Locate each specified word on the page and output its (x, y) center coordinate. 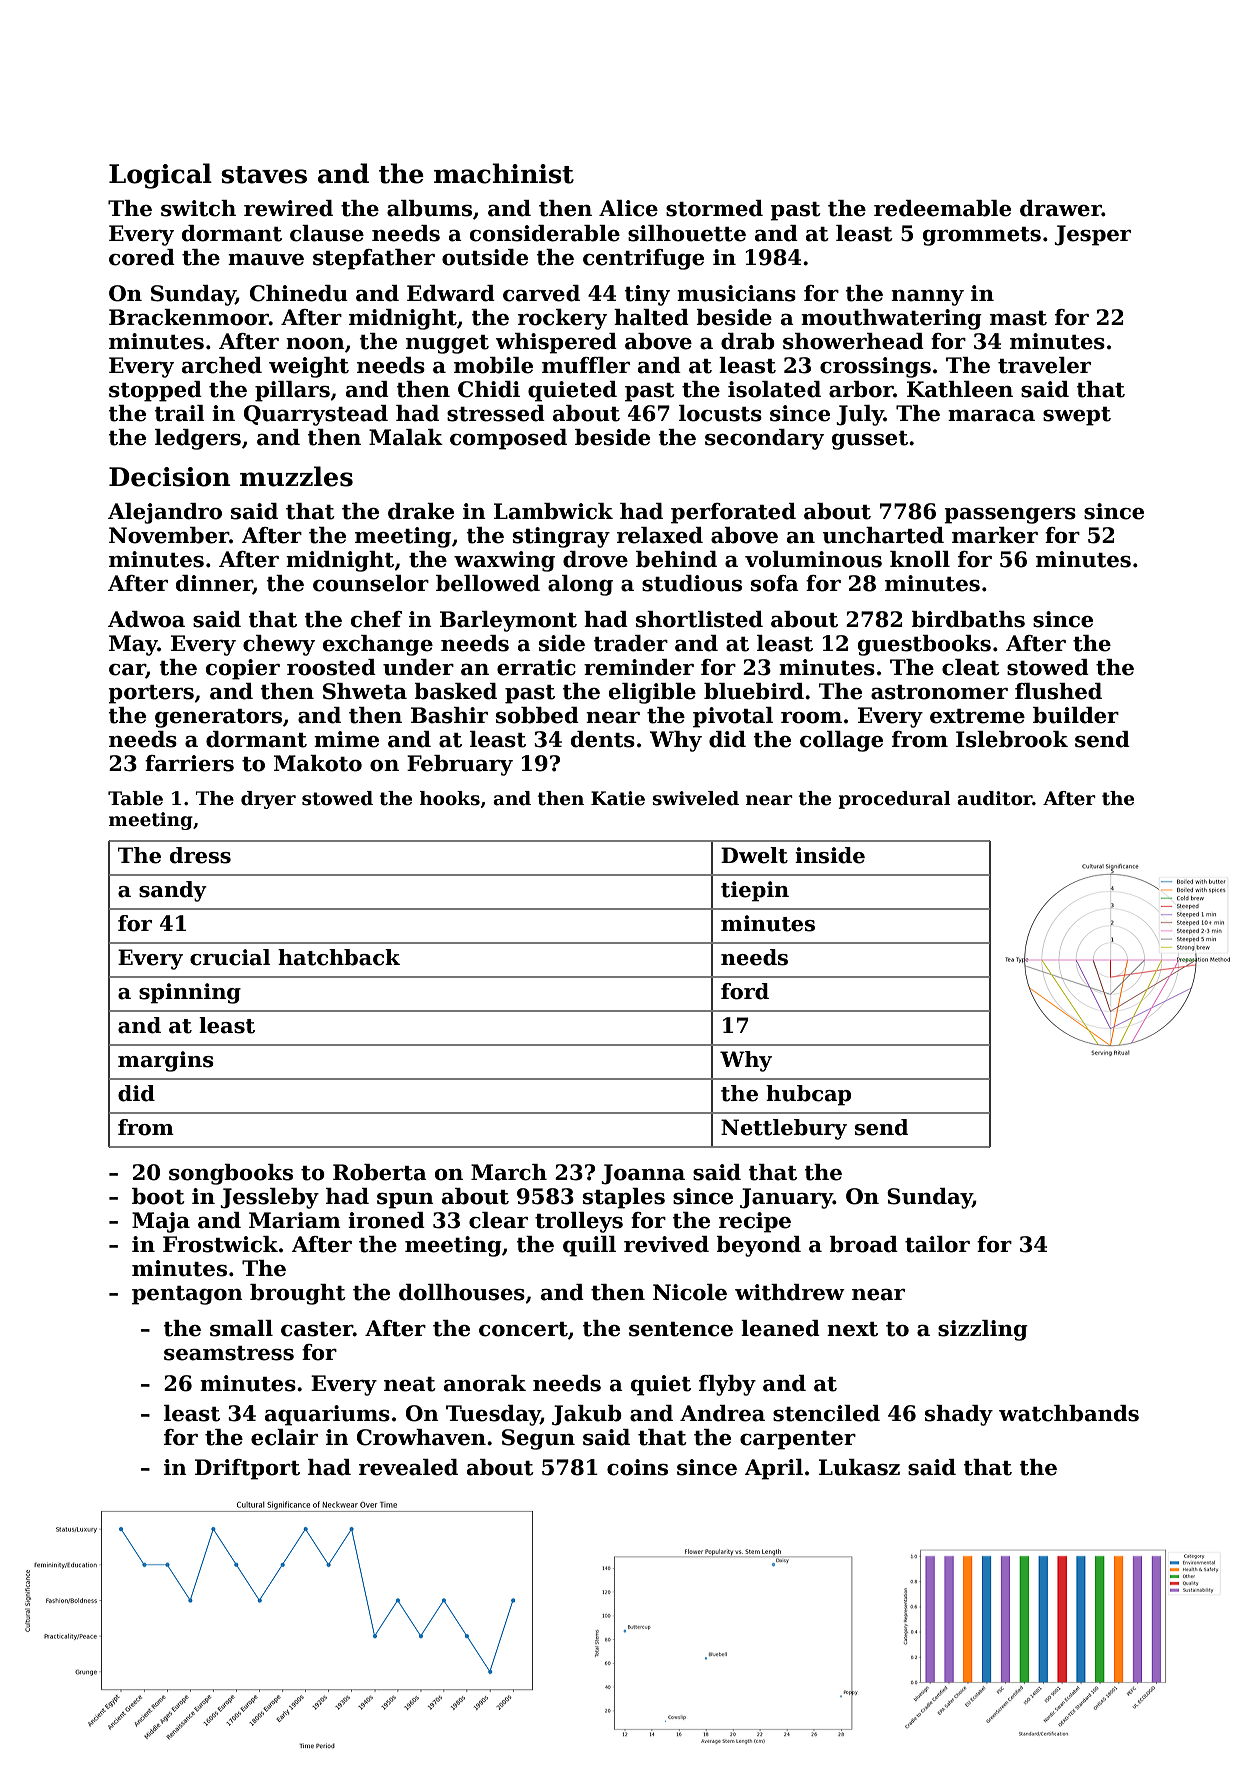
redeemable (942, 208)
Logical (160, 176)
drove (595, 559)
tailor (937, 1244)
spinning (190, 993)
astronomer (939, 692)
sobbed (537, 715)
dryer (268, 800)
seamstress (229, 1353)
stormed (714, 208)
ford (745, 991)
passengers (1010, 516)
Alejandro (165, 513)
